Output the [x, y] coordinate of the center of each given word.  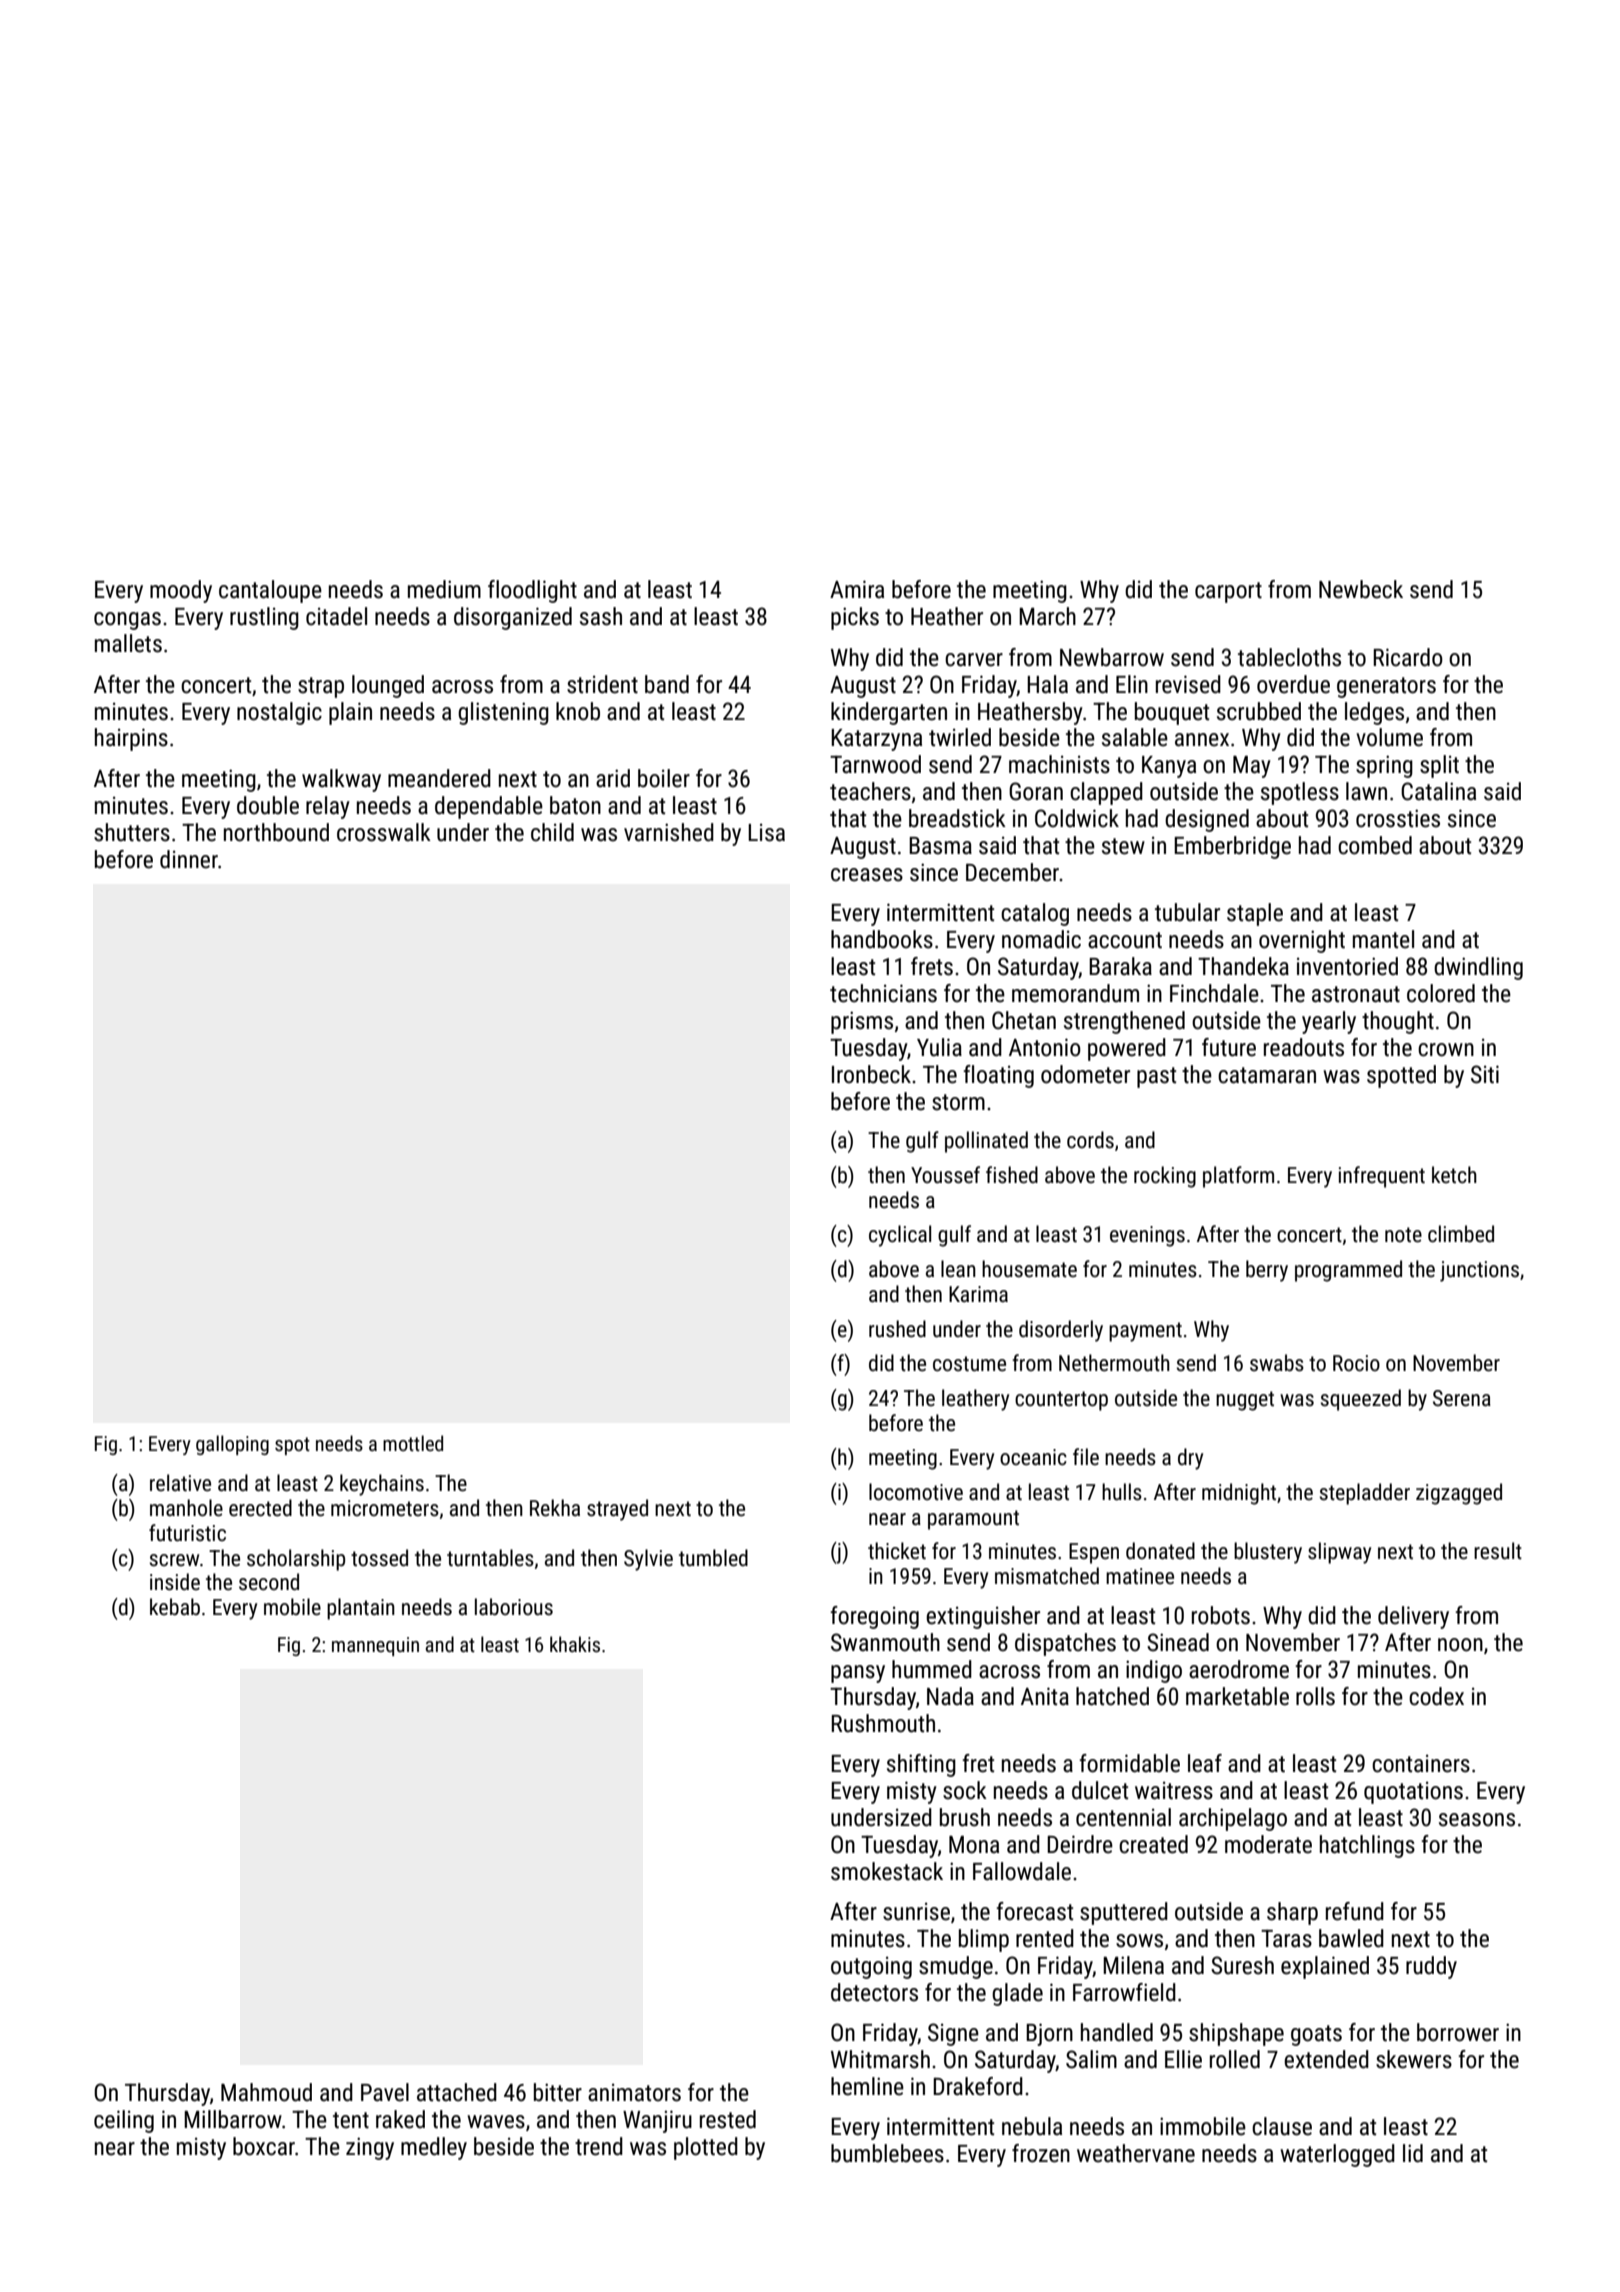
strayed [617, 1510]
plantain [361, 1609]
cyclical [900, 1236]
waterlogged [1337, 2155]
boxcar [264, 2146]
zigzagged [1459, 1494]
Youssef [945, 1175]
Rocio [1356, 1363]
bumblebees [887, 2153]
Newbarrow [1112, 657]
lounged [388, 686]
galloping [232, 1445]
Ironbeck [871, 1074]
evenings [1147, 1236]
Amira [857, 589]
